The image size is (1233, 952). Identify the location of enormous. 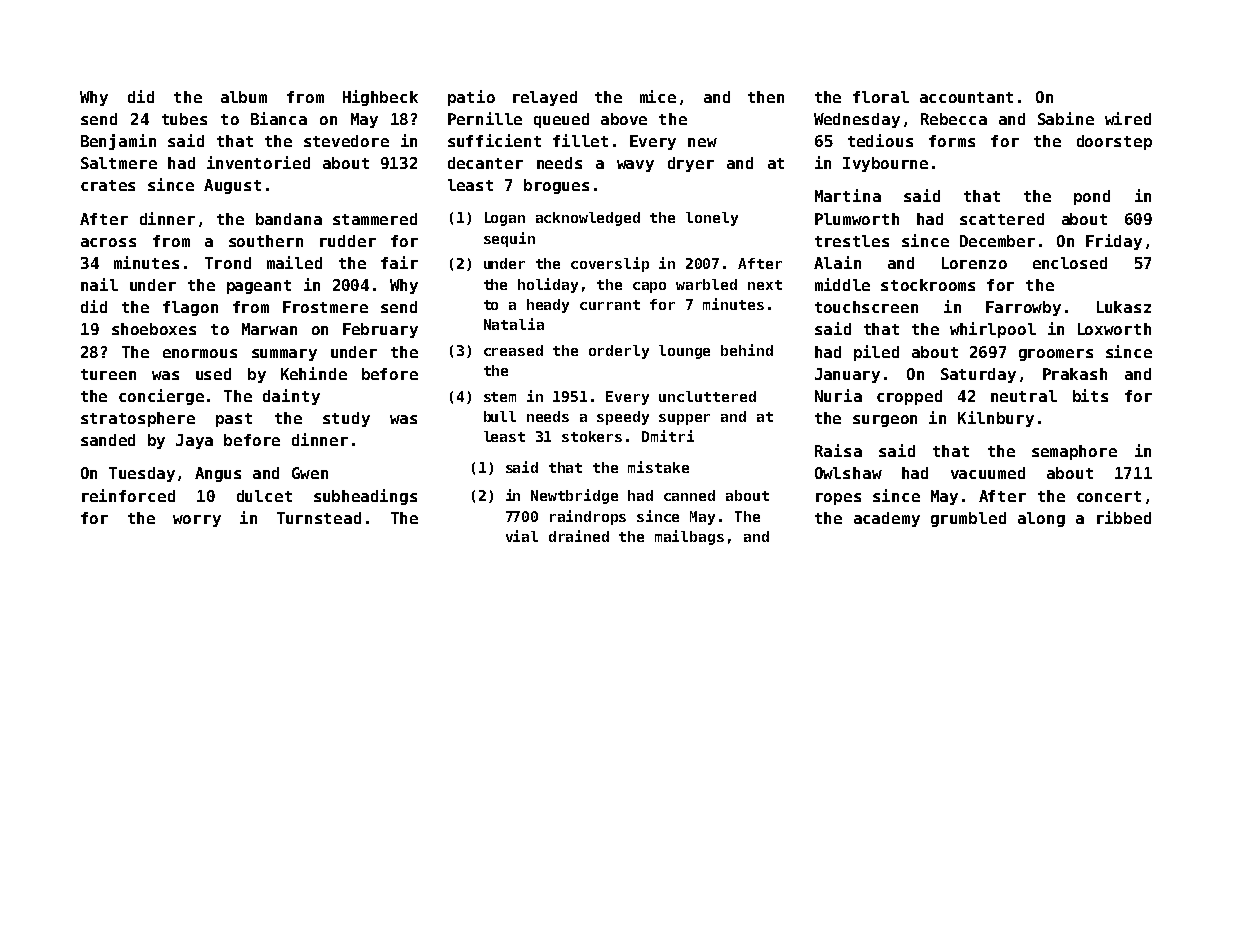
(200, 353).
